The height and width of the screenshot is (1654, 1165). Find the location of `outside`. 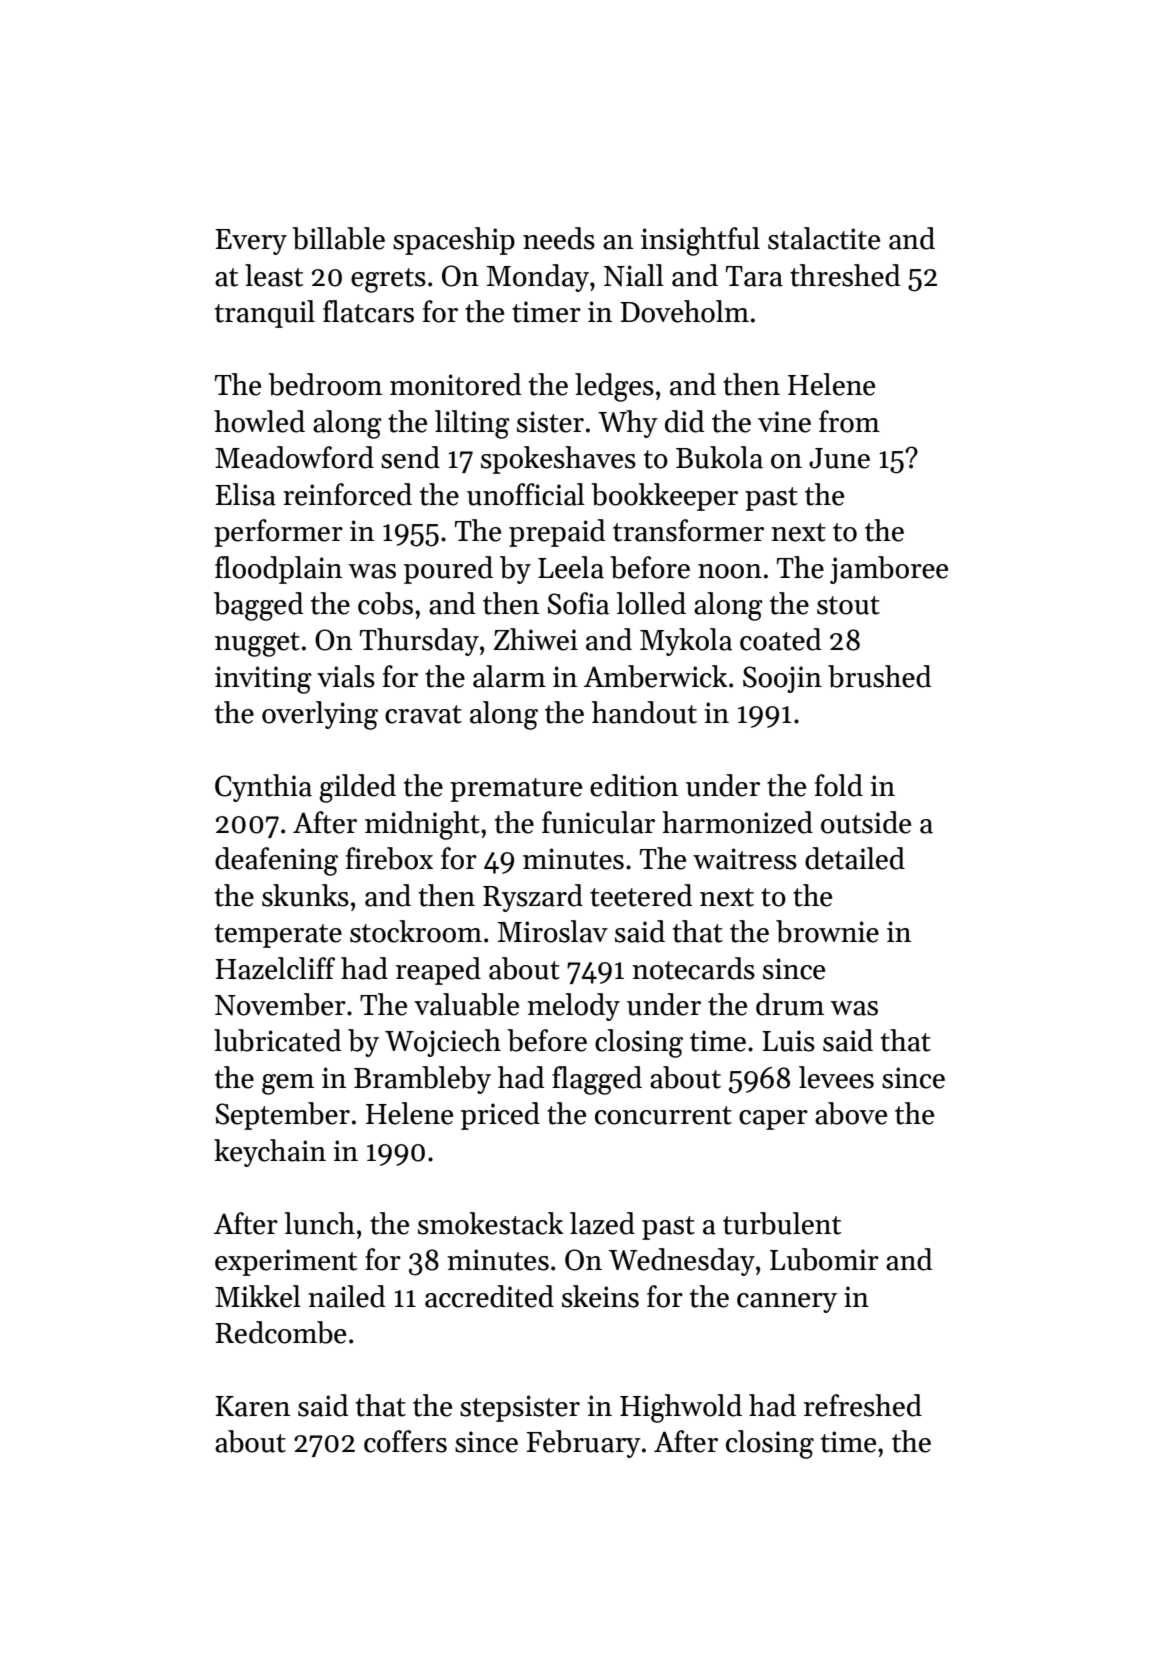

outside is located at coordinates (866, 822).
